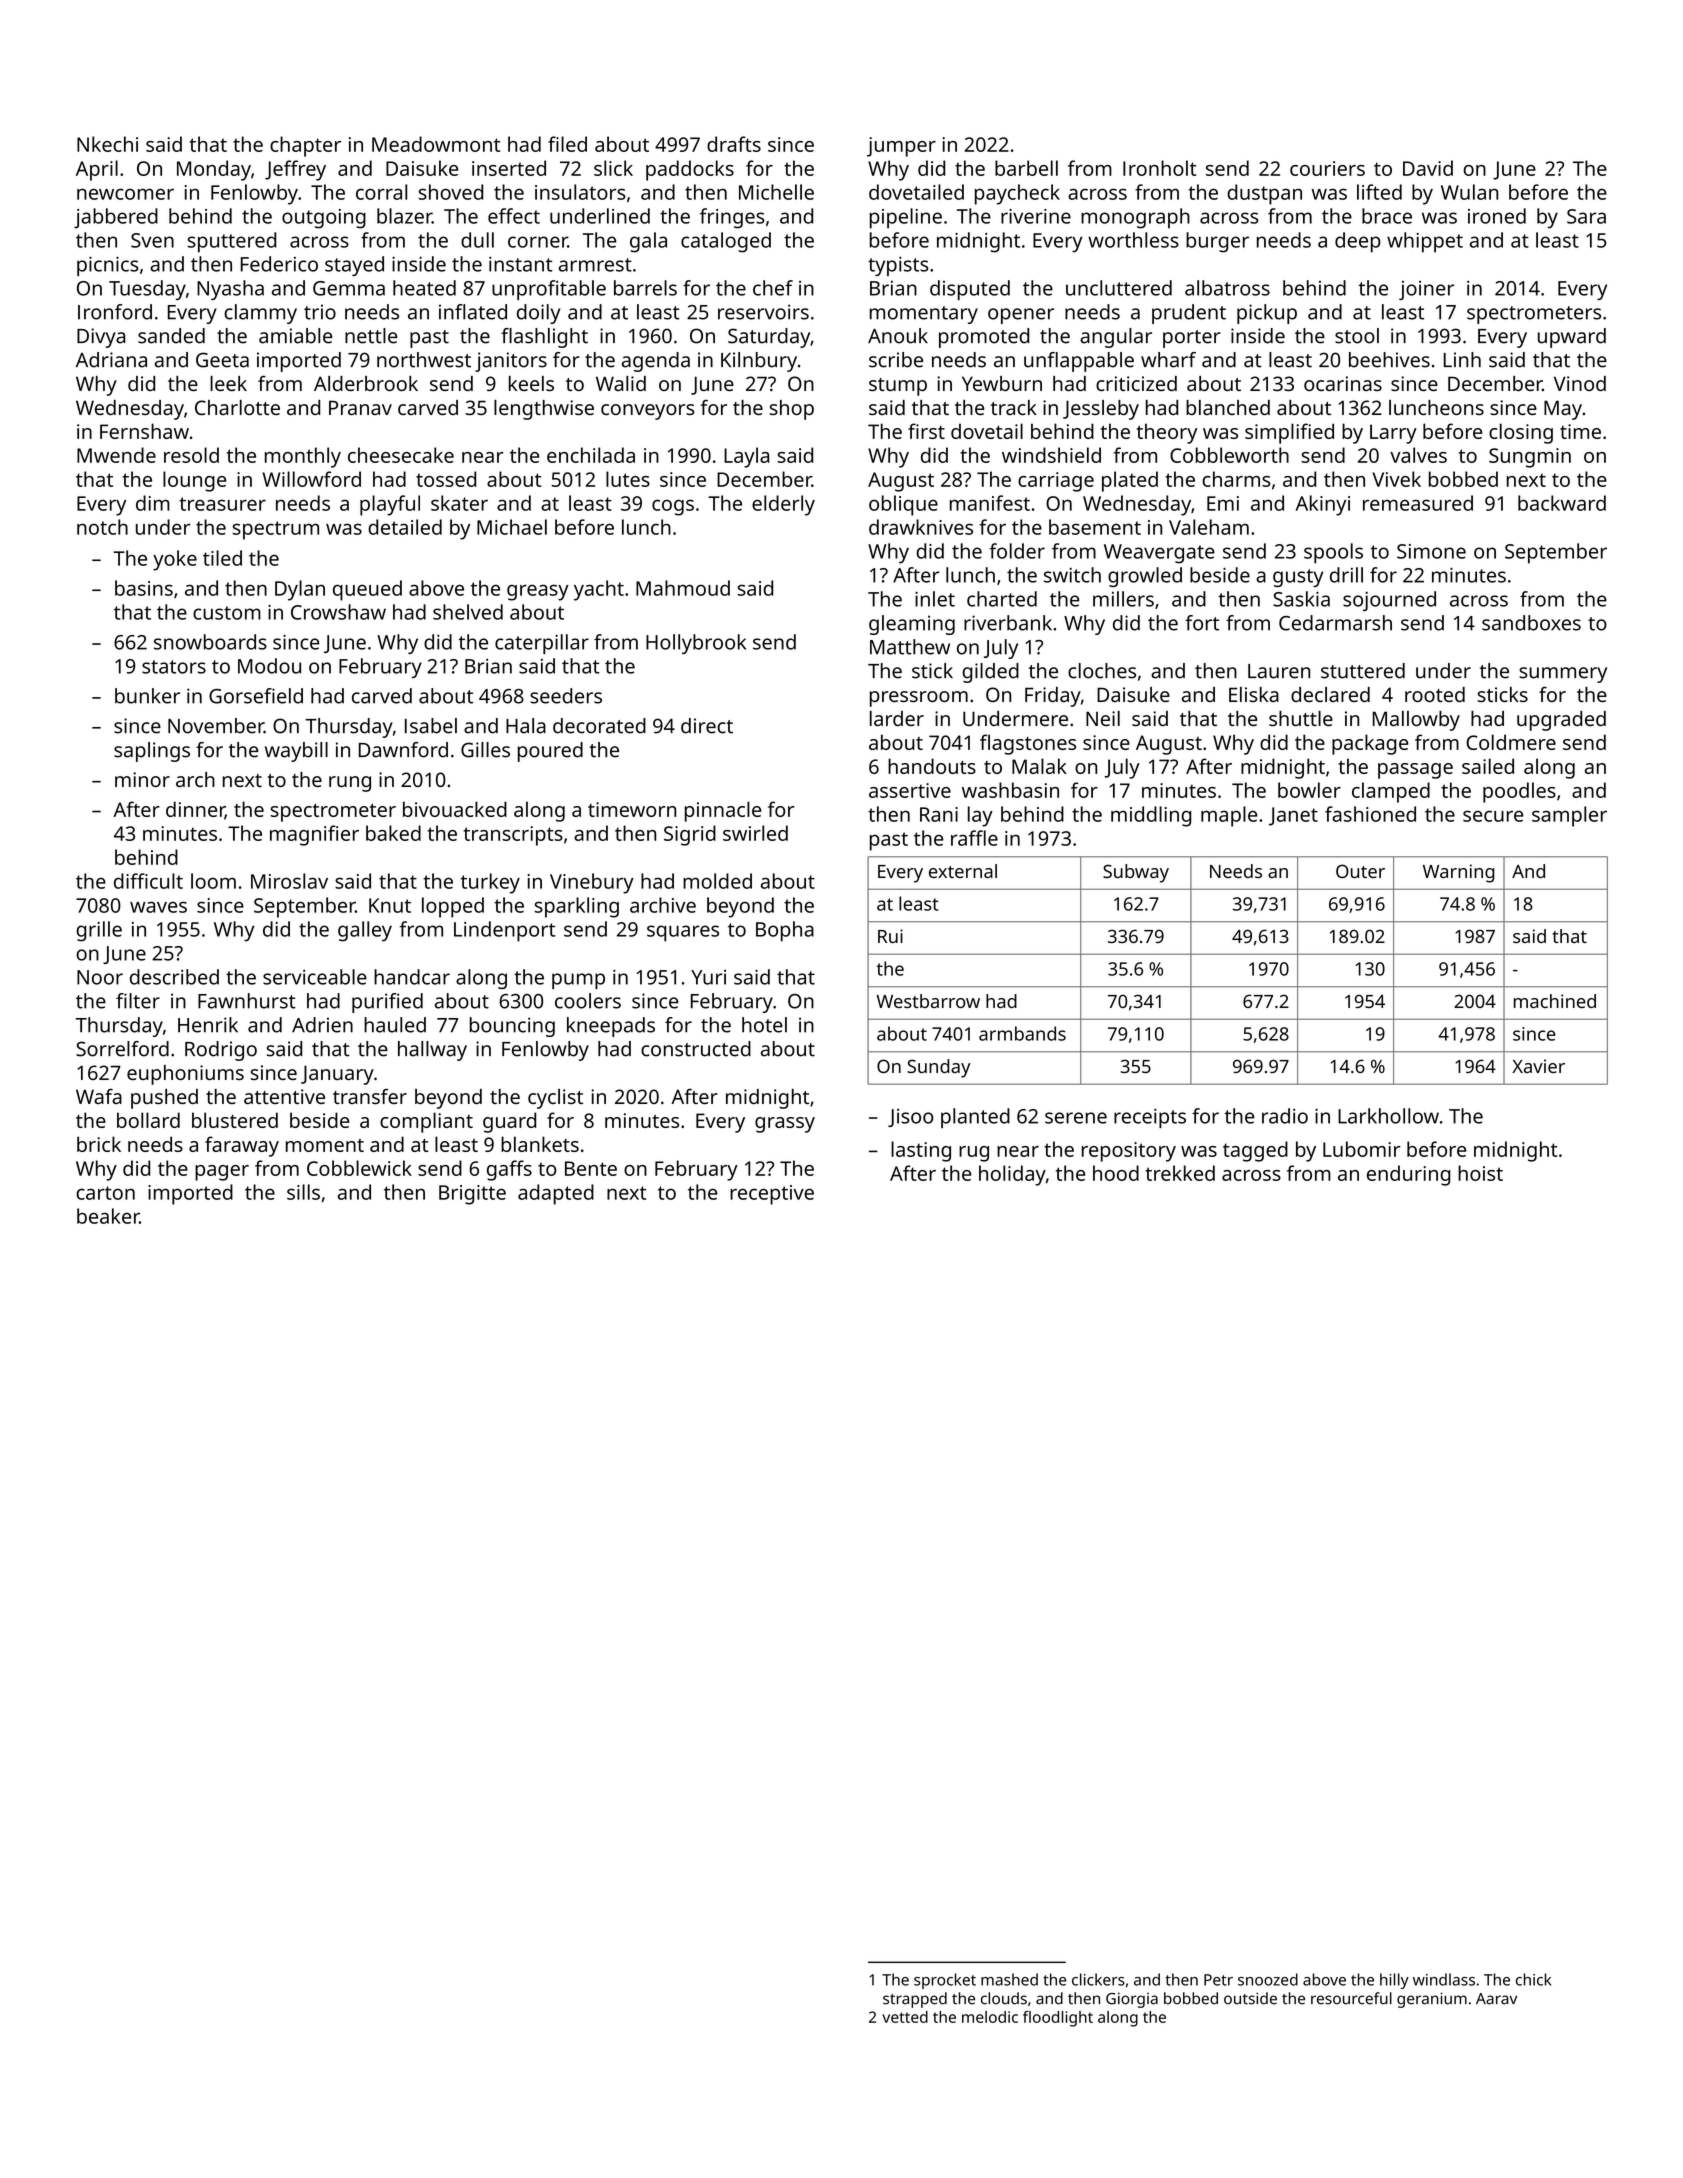 This screenshot has height=2178, width=1683. I want to click on sprocket, so click(945, 1981).
